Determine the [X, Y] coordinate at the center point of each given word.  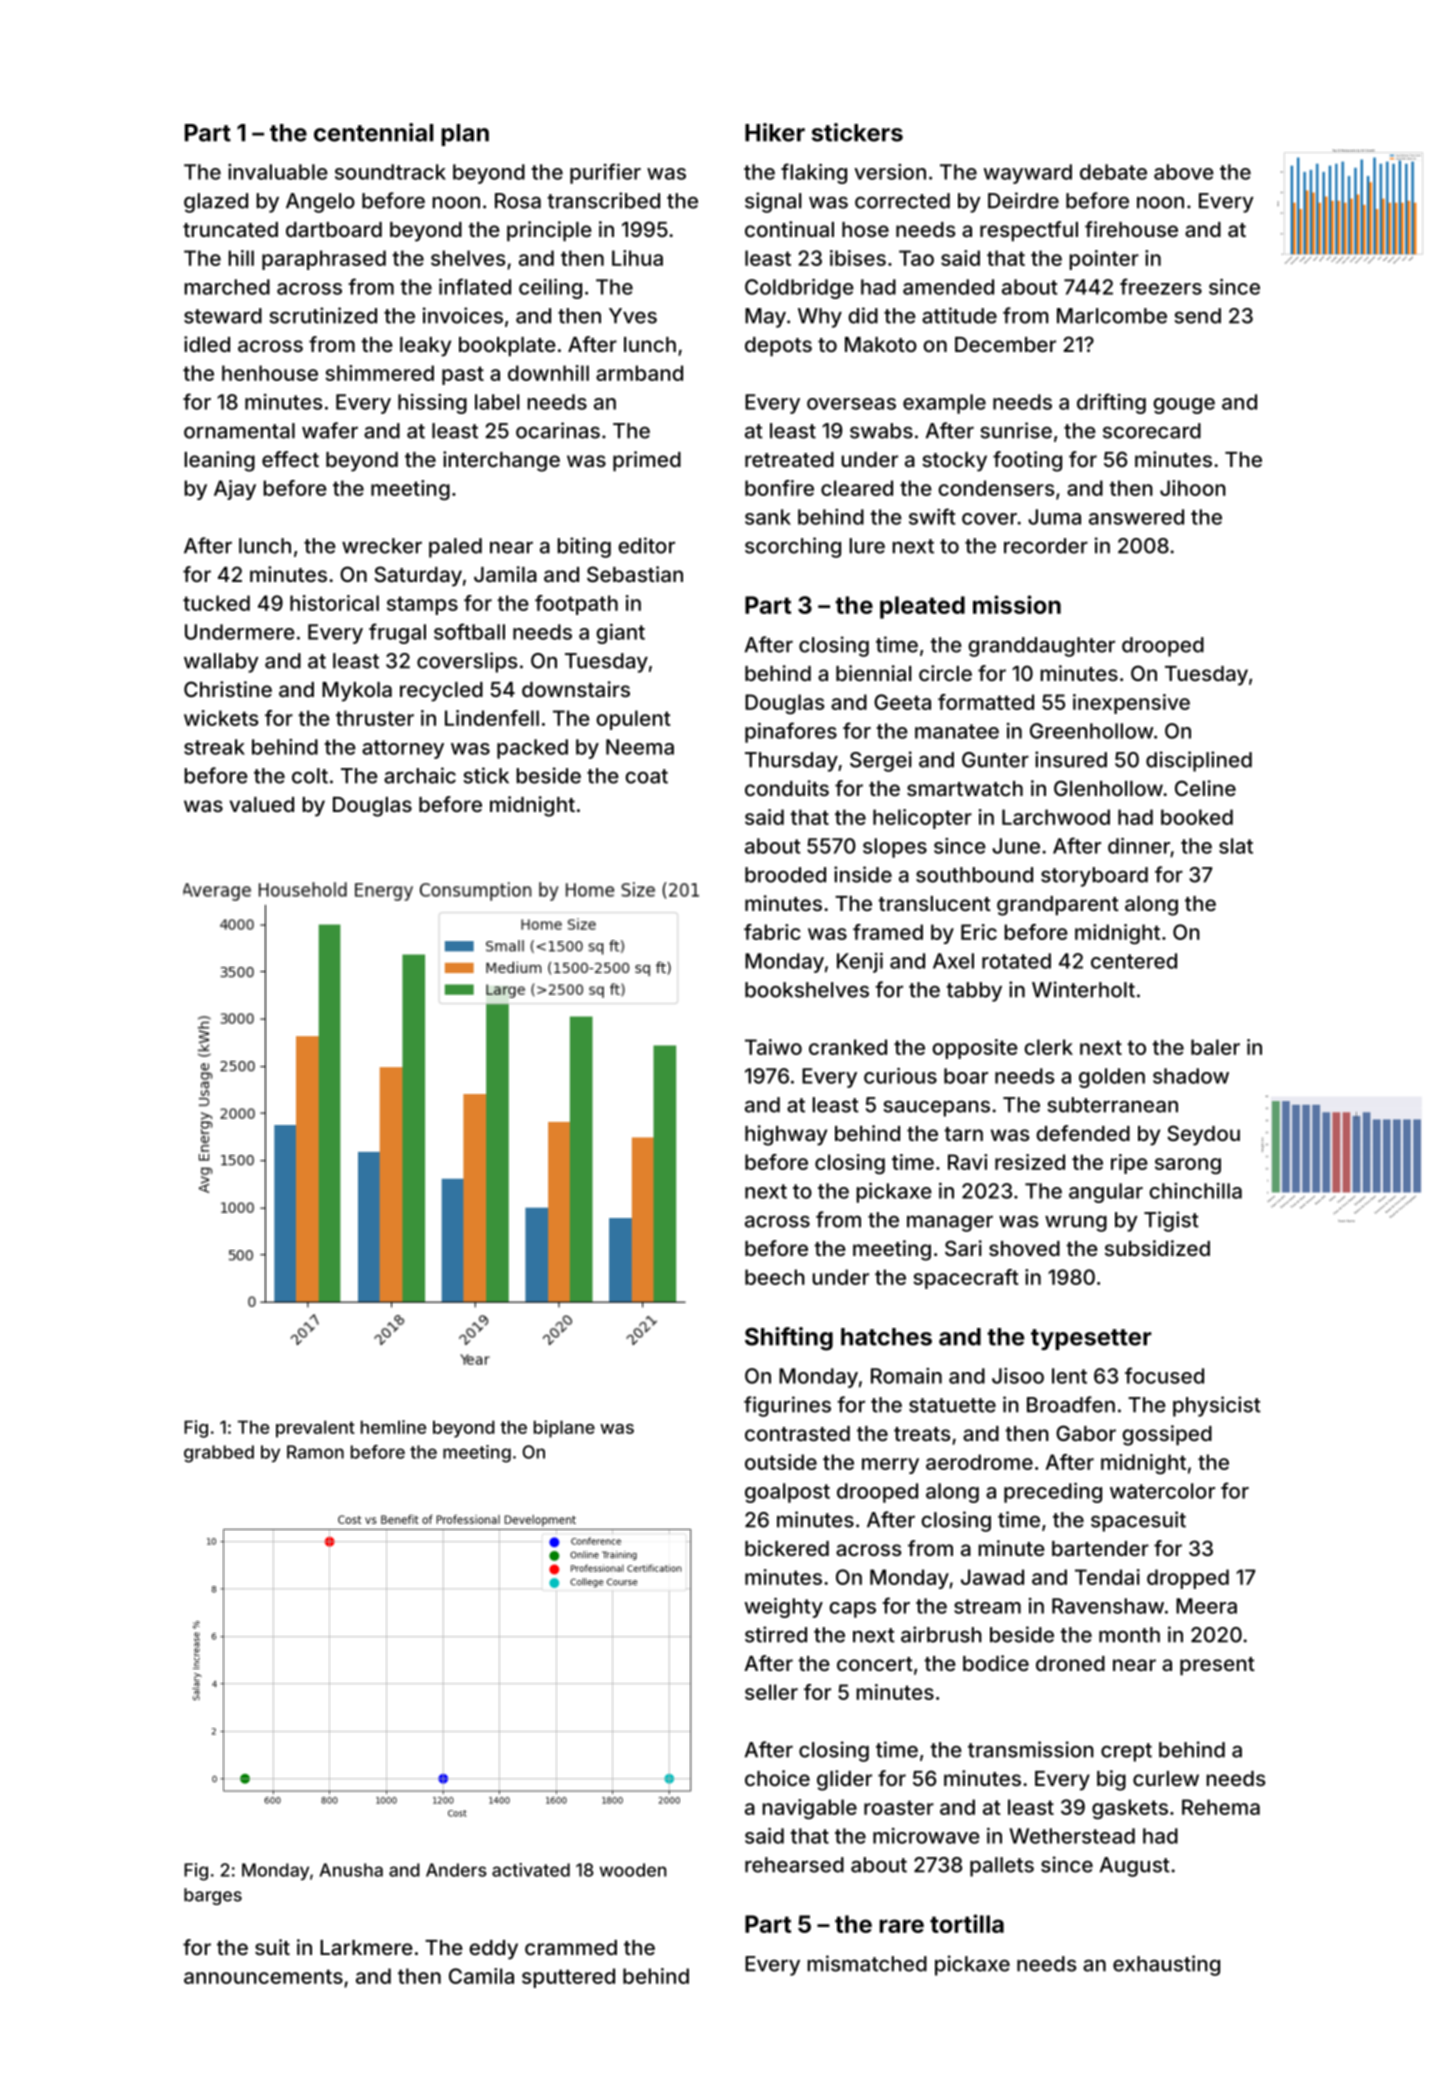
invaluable [278, 172]
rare [901, 1926]
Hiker [775, 132]
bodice [996, 1663]
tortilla [967, 1923]
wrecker [382, 546]
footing [1027, 461]
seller [771, 1692]
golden [1112, 1078]
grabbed [219, 1454]
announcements [263, 1976]
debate [1113, 172]
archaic [420, 775]
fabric [772, 932]
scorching [793, 547]
